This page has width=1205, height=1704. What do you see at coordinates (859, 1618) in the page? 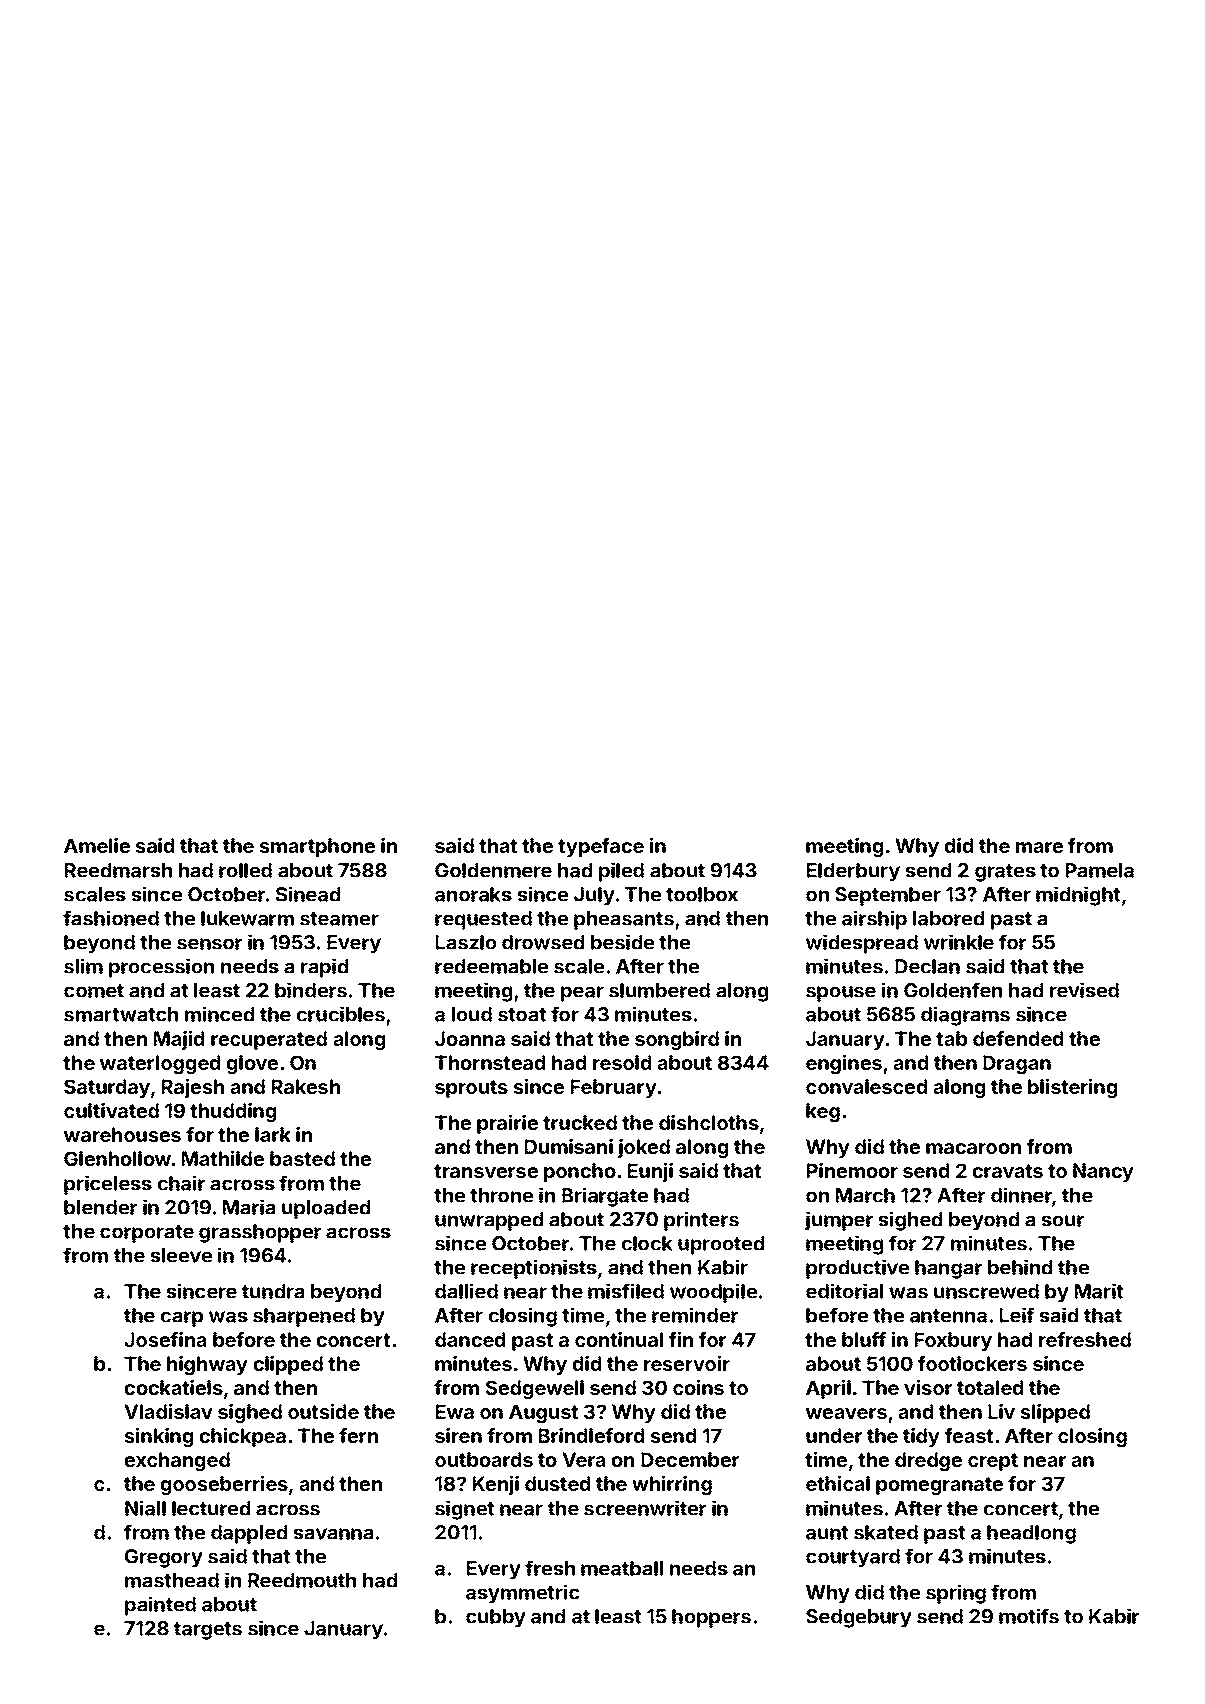
I see `Sedgebury` at bounding box center [859, 1618].
